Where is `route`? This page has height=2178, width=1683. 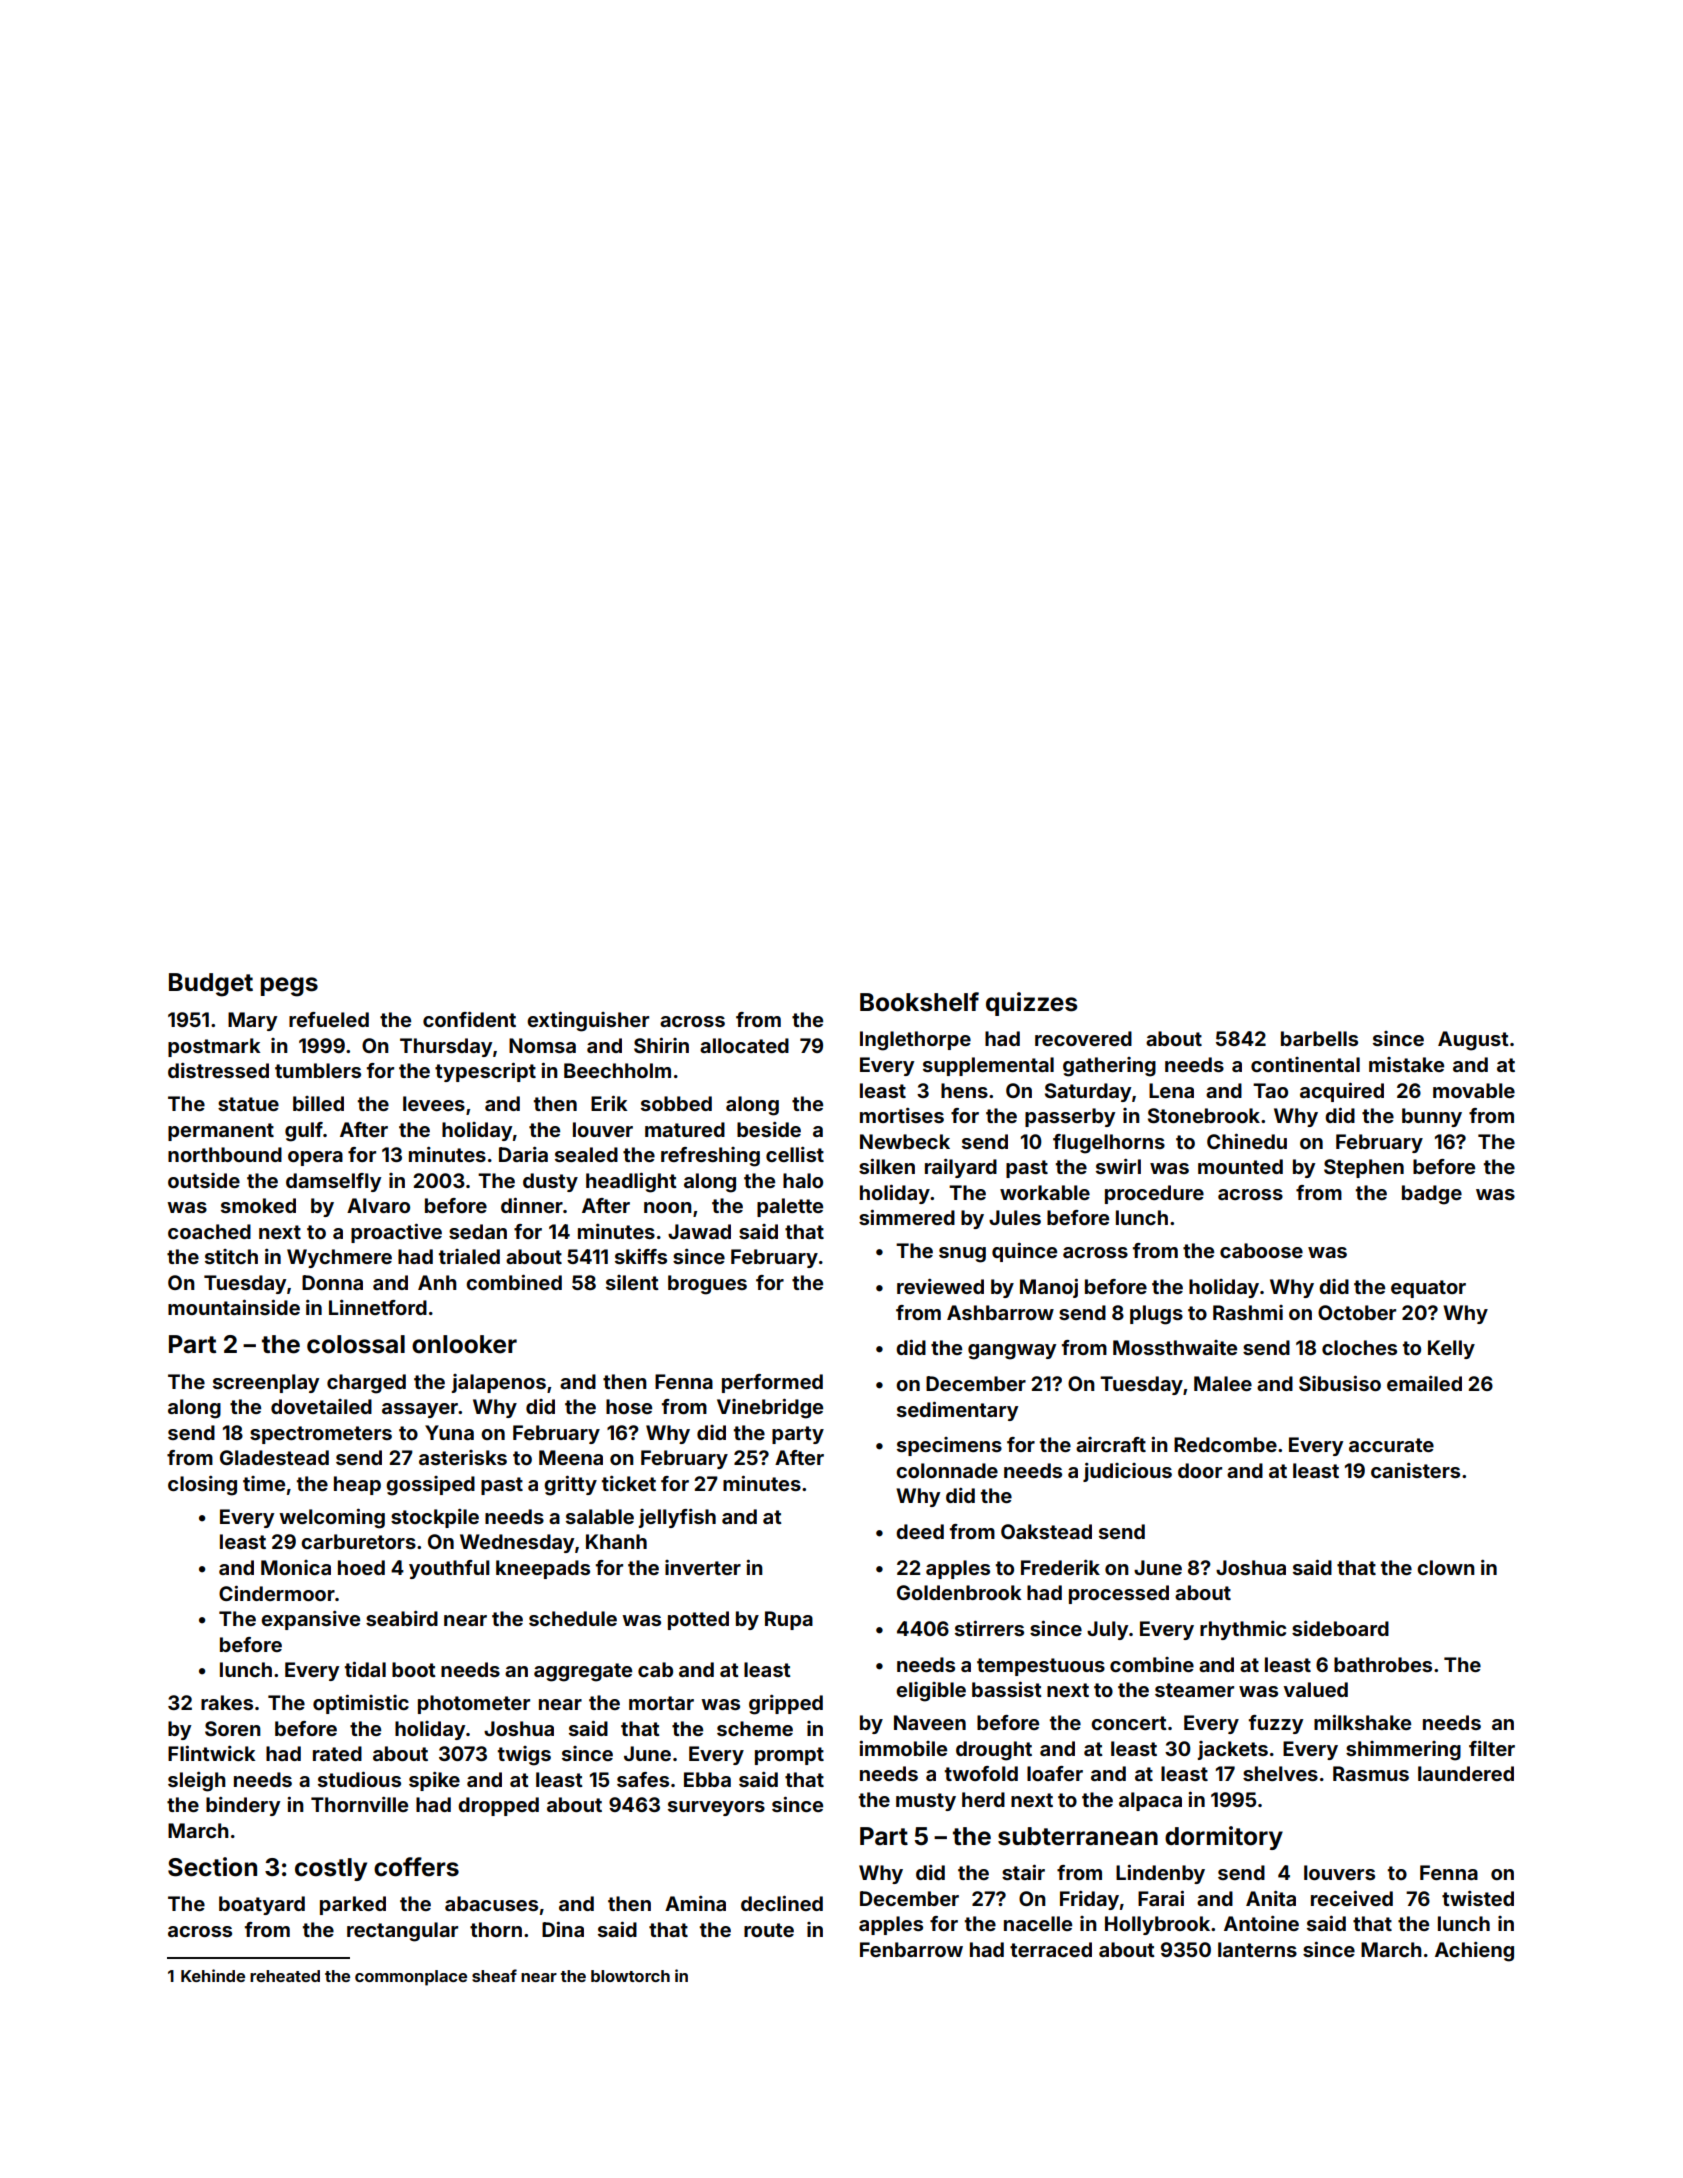
route is located at coordinates (769, 1930).
